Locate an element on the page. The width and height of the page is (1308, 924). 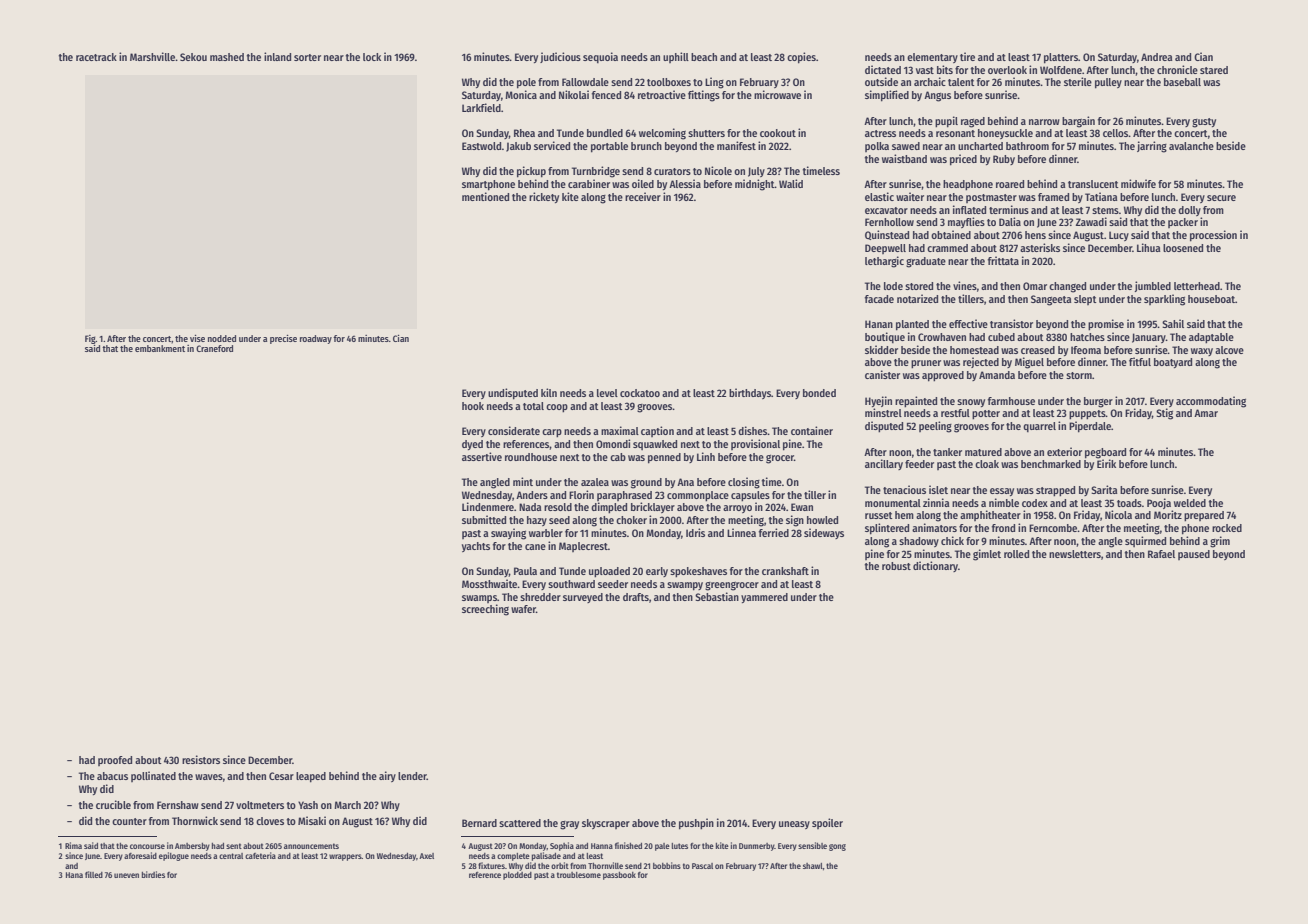
abacus is located at coordinates (112, 776).
